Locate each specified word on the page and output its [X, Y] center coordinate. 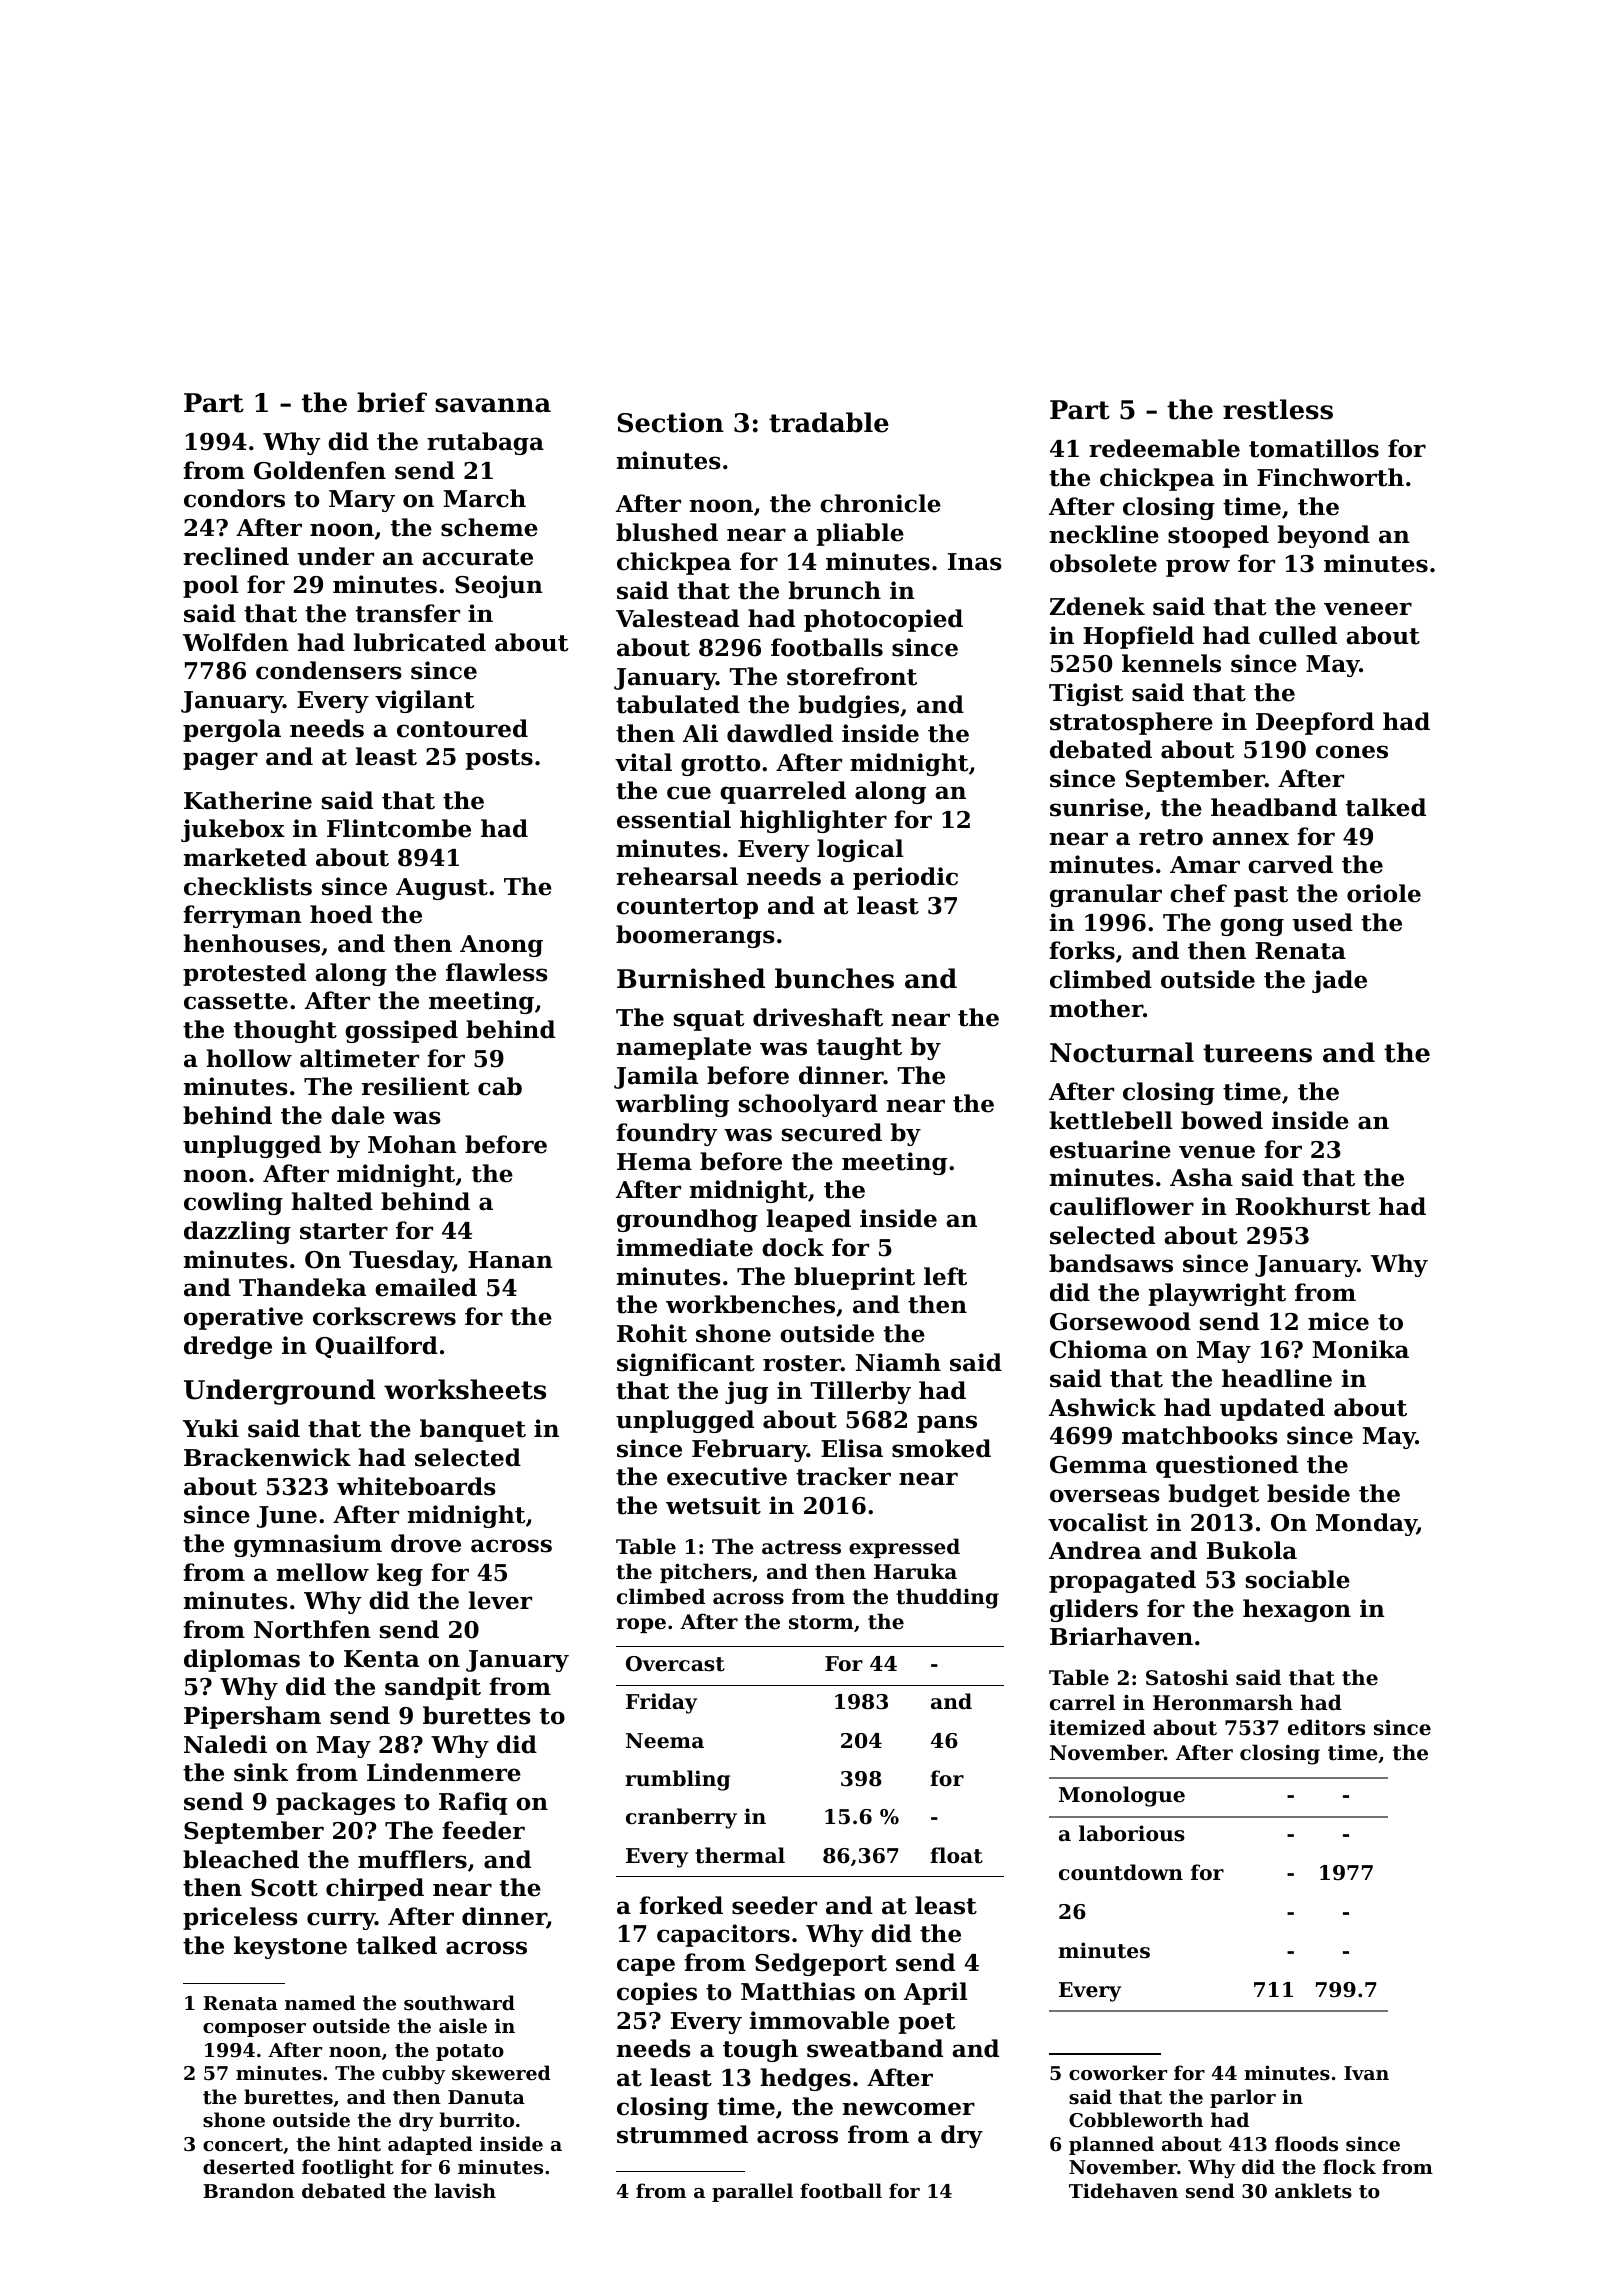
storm [821, 1622]
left [945, 1276]
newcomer [909, 2109]
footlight [348, 2168]
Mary [362, 501]
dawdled [780, 733]
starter [344, 1231]
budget [1214, 1495]
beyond [1324, 536]
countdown [1121, 1872]
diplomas [242, 1660]
